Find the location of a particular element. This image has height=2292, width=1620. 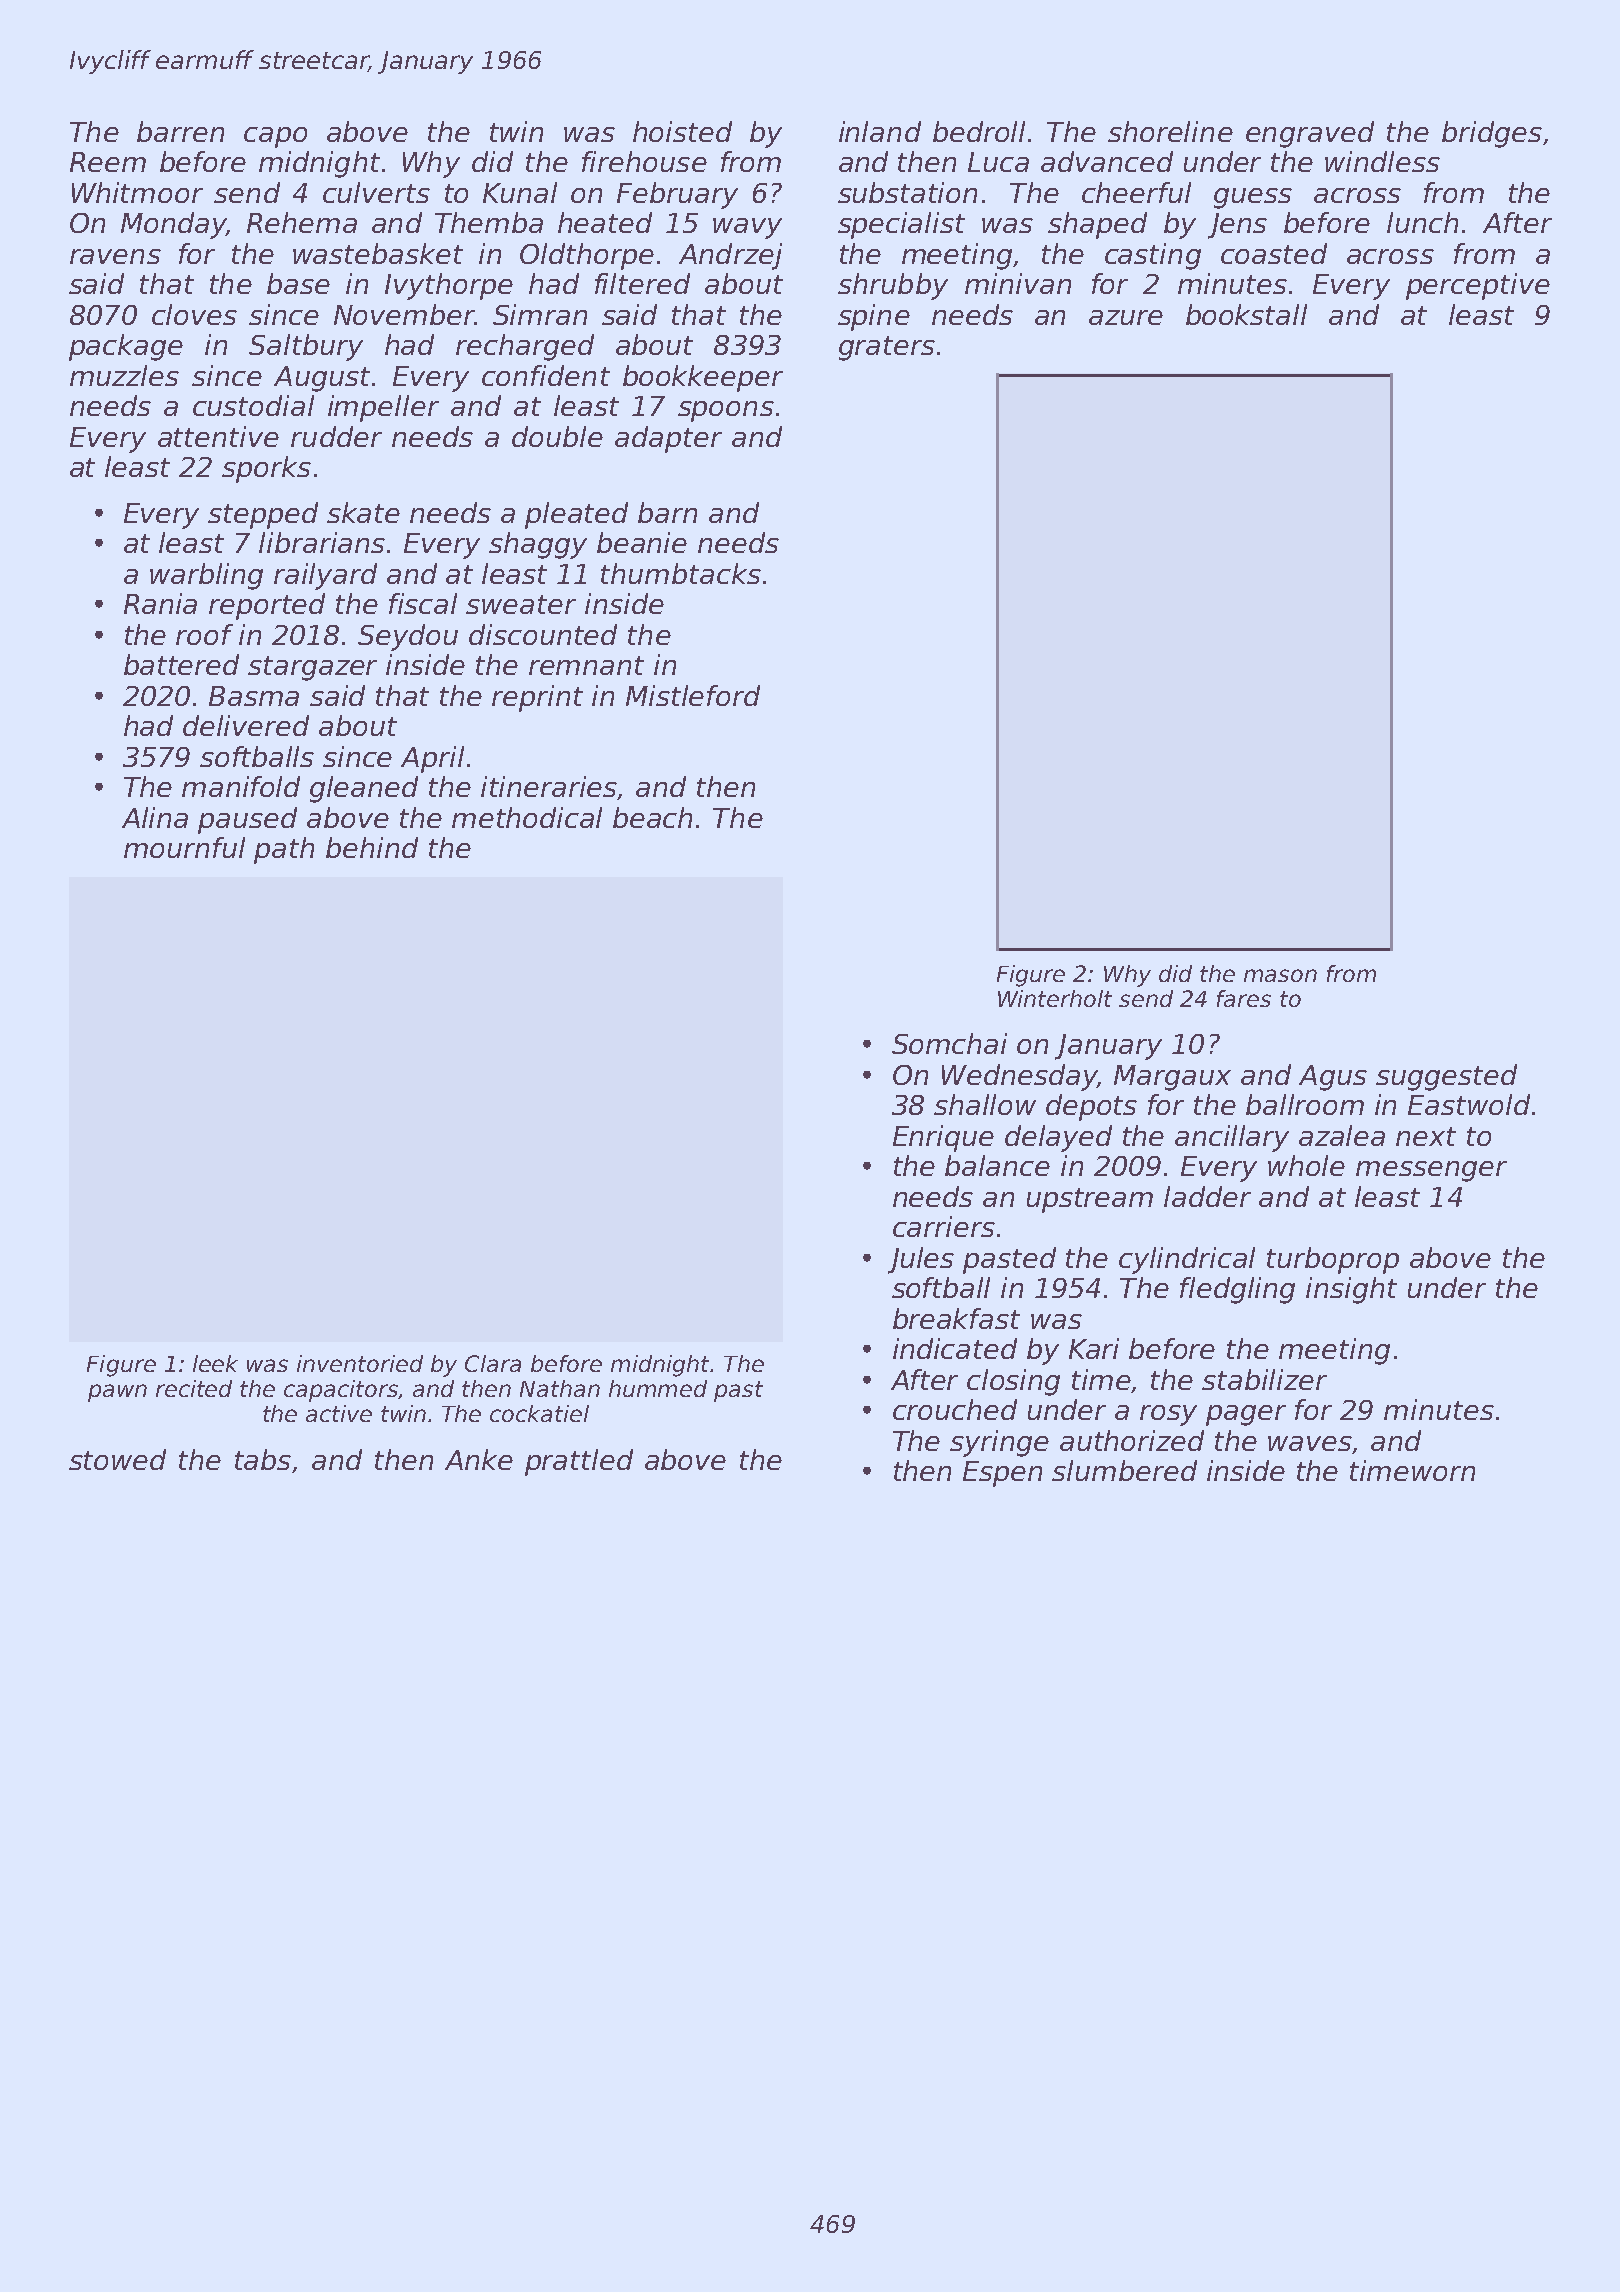

bookkeeper is located at coordinates (703, 378).
